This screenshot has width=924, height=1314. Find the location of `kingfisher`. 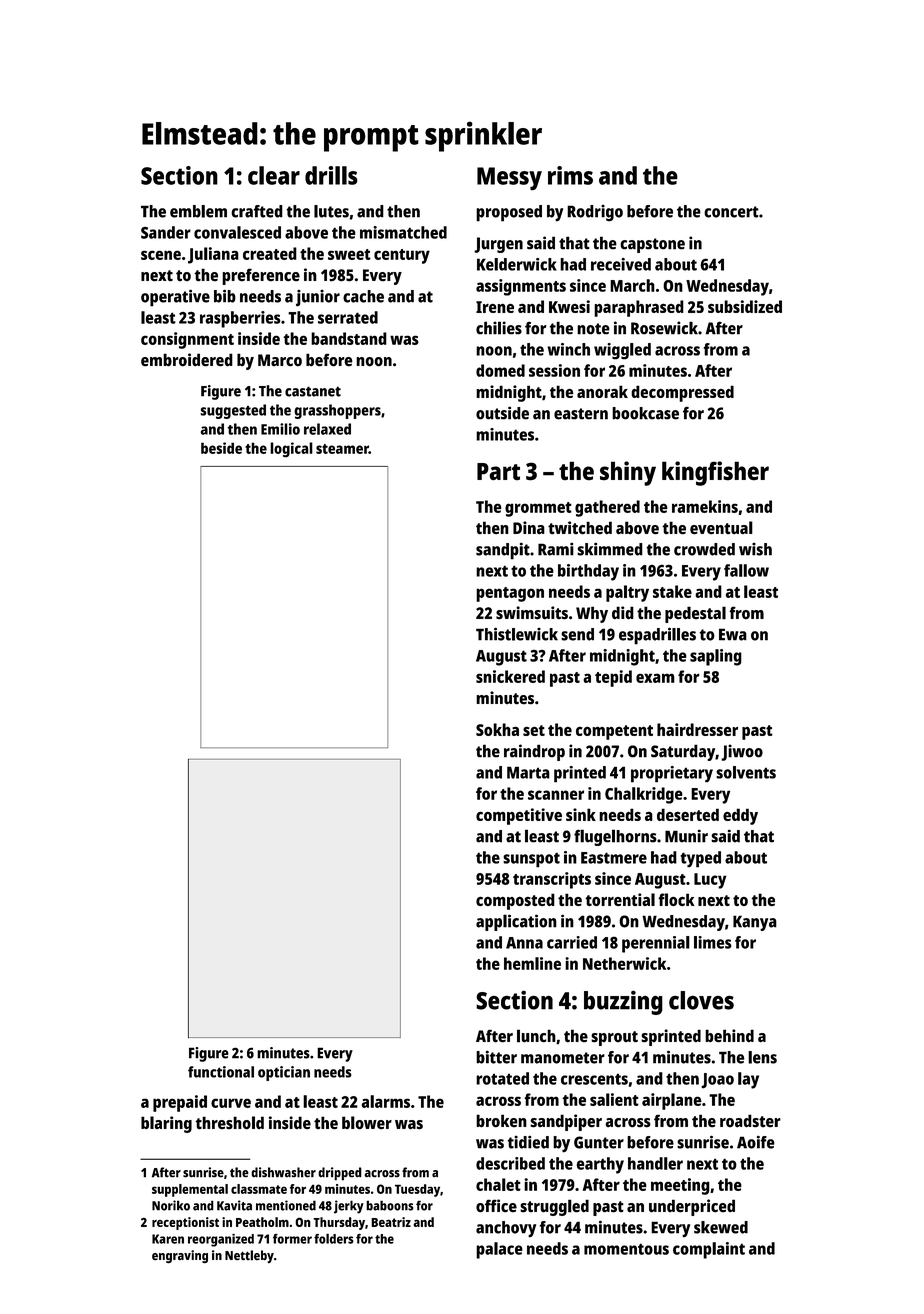

kingfisher is located at coordinates (715, 473).
